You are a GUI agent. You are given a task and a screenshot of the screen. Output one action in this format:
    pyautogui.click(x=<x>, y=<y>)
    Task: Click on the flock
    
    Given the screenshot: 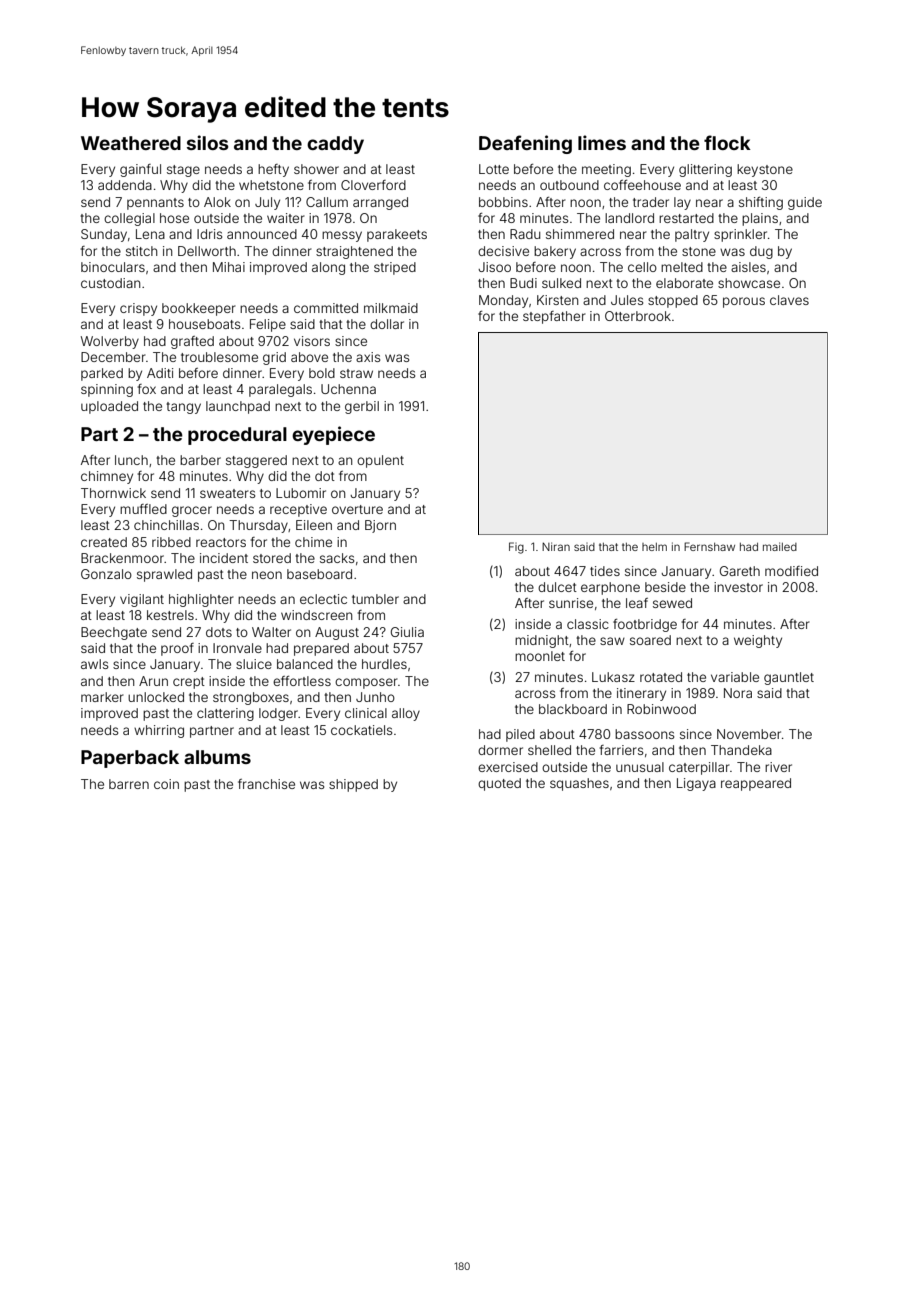 What is the action you would take?
    pyautogui.click(x=727, y=142)
